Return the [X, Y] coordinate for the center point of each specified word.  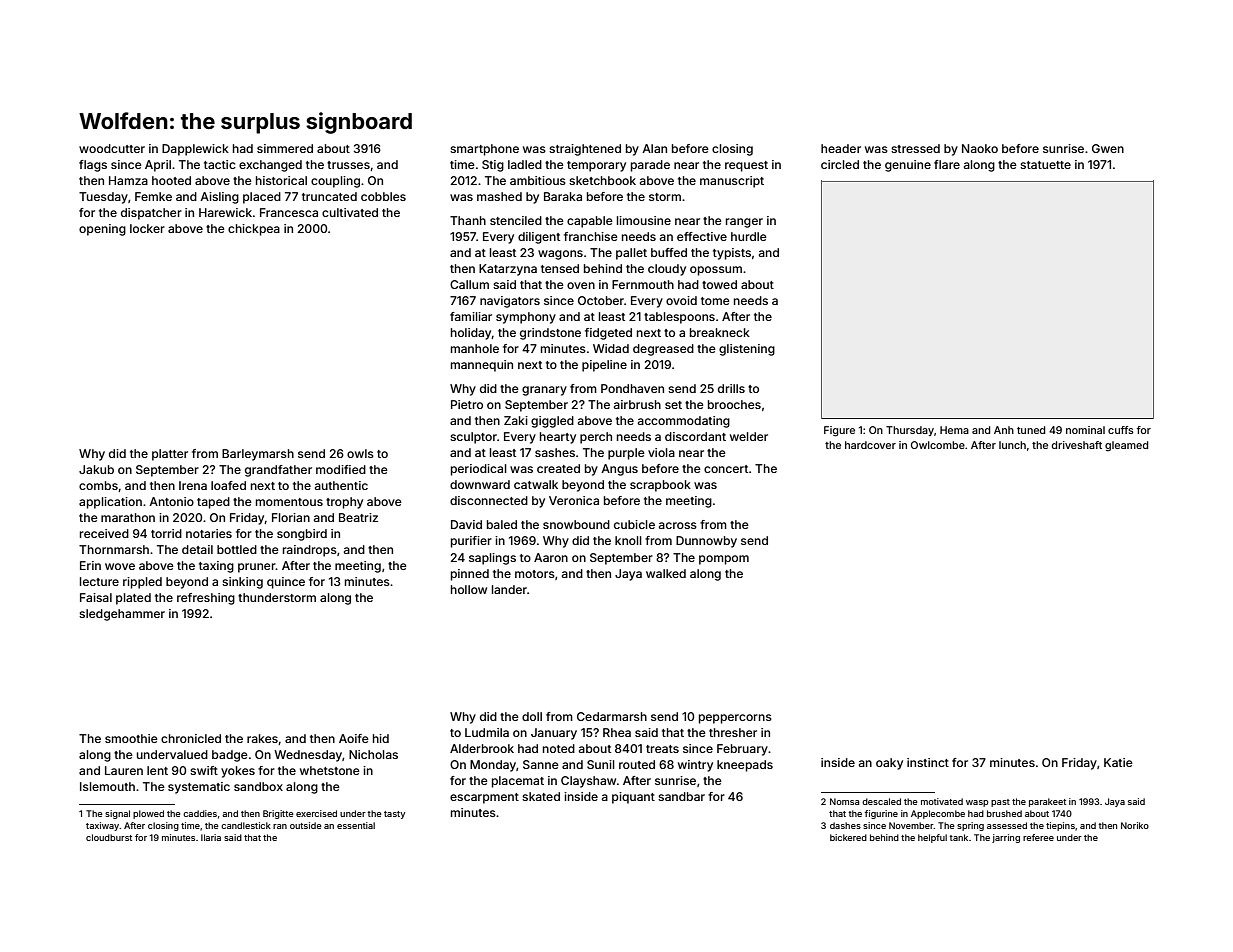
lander [509, 589]
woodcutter [112, 148]
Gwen [1108, 148]
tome [715, 301]
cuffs [1121, 430]
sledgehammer [122, 615]
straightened [585, 150]
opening [102, 230]
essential [356, 825]
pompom [724, 560]
